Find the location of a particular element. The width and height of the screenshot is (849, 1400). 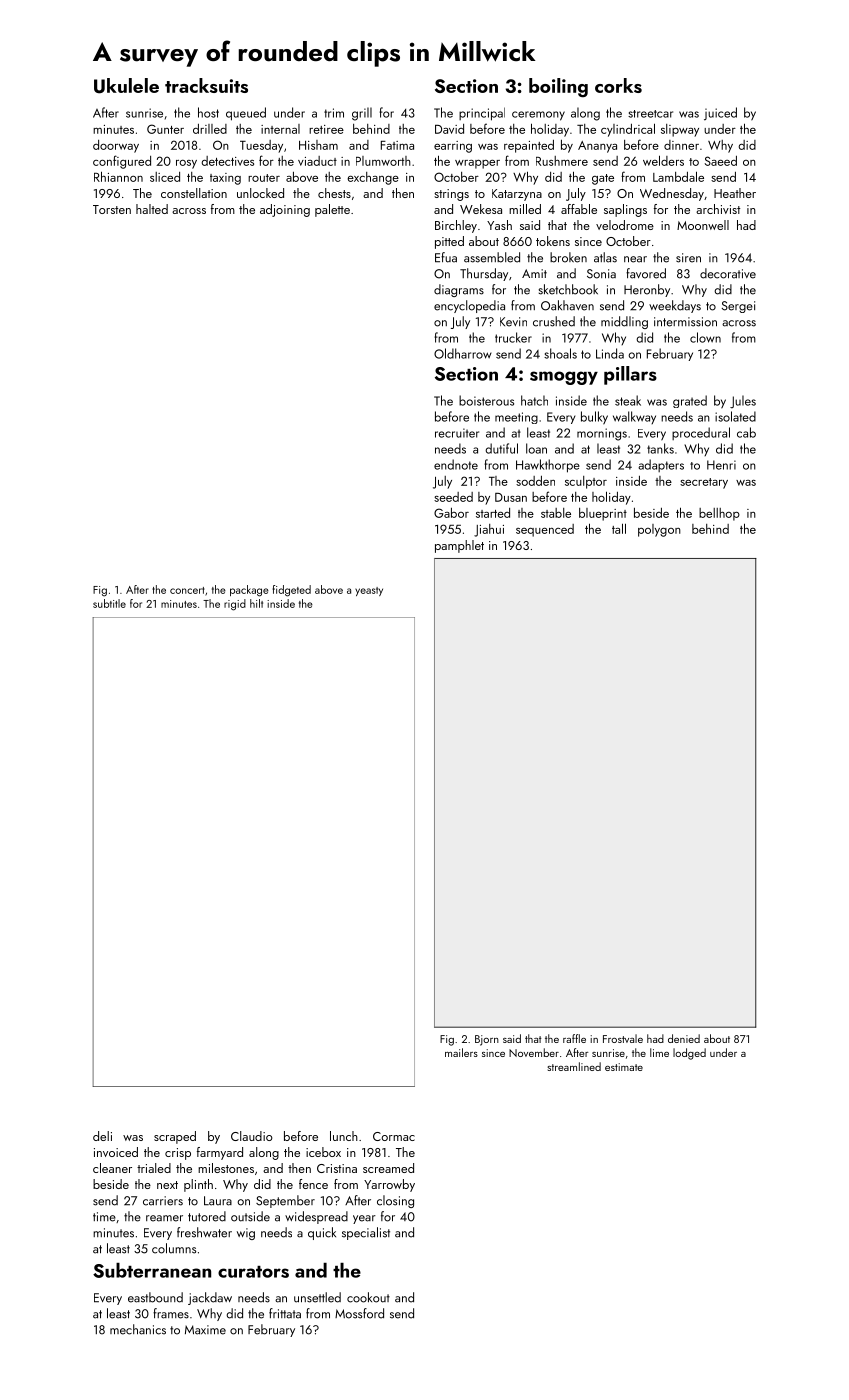

David is located at coordinates (449, 129).
